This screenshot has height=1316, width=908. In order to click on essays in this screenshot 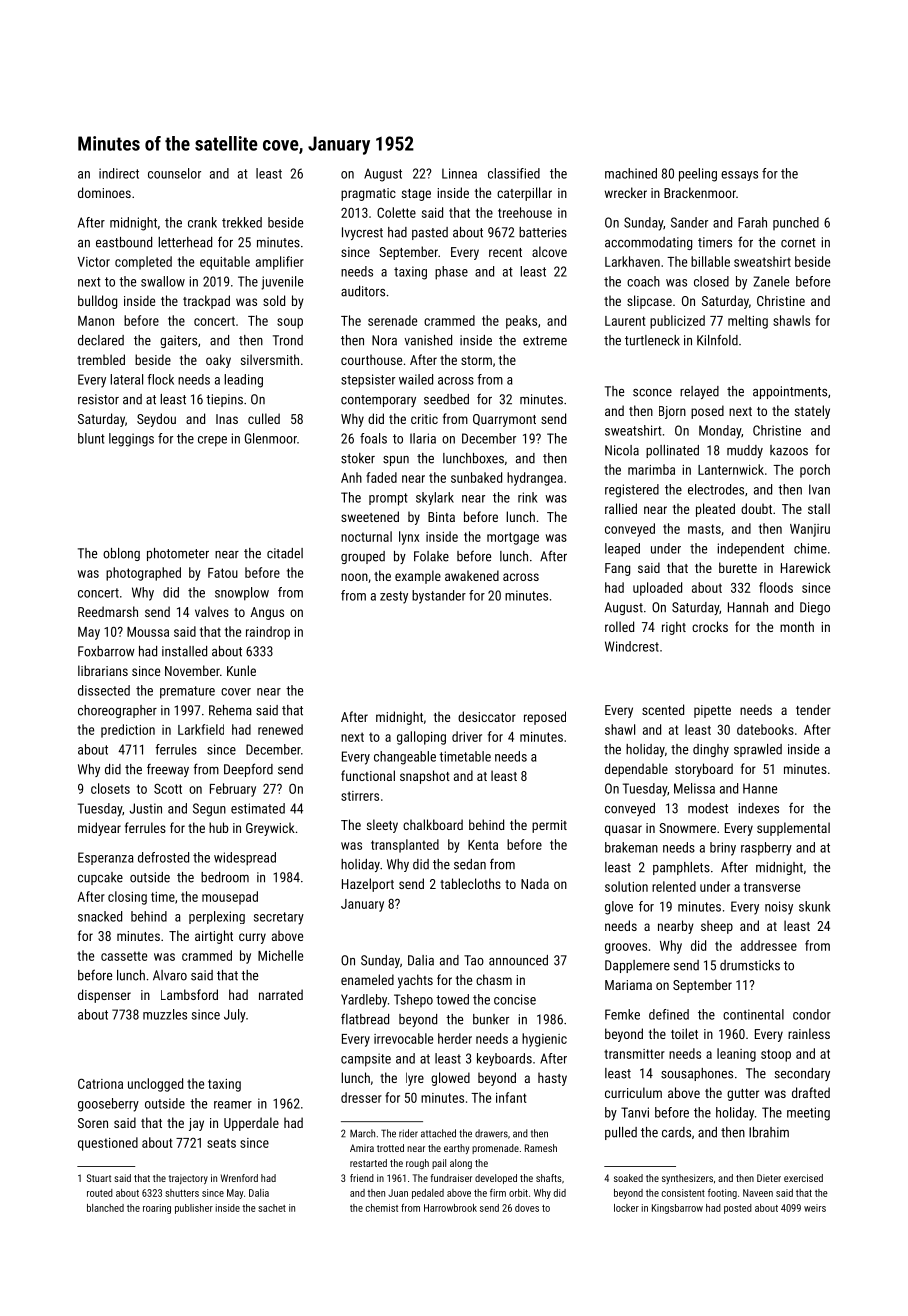, I will do `click(739, 176)`.
